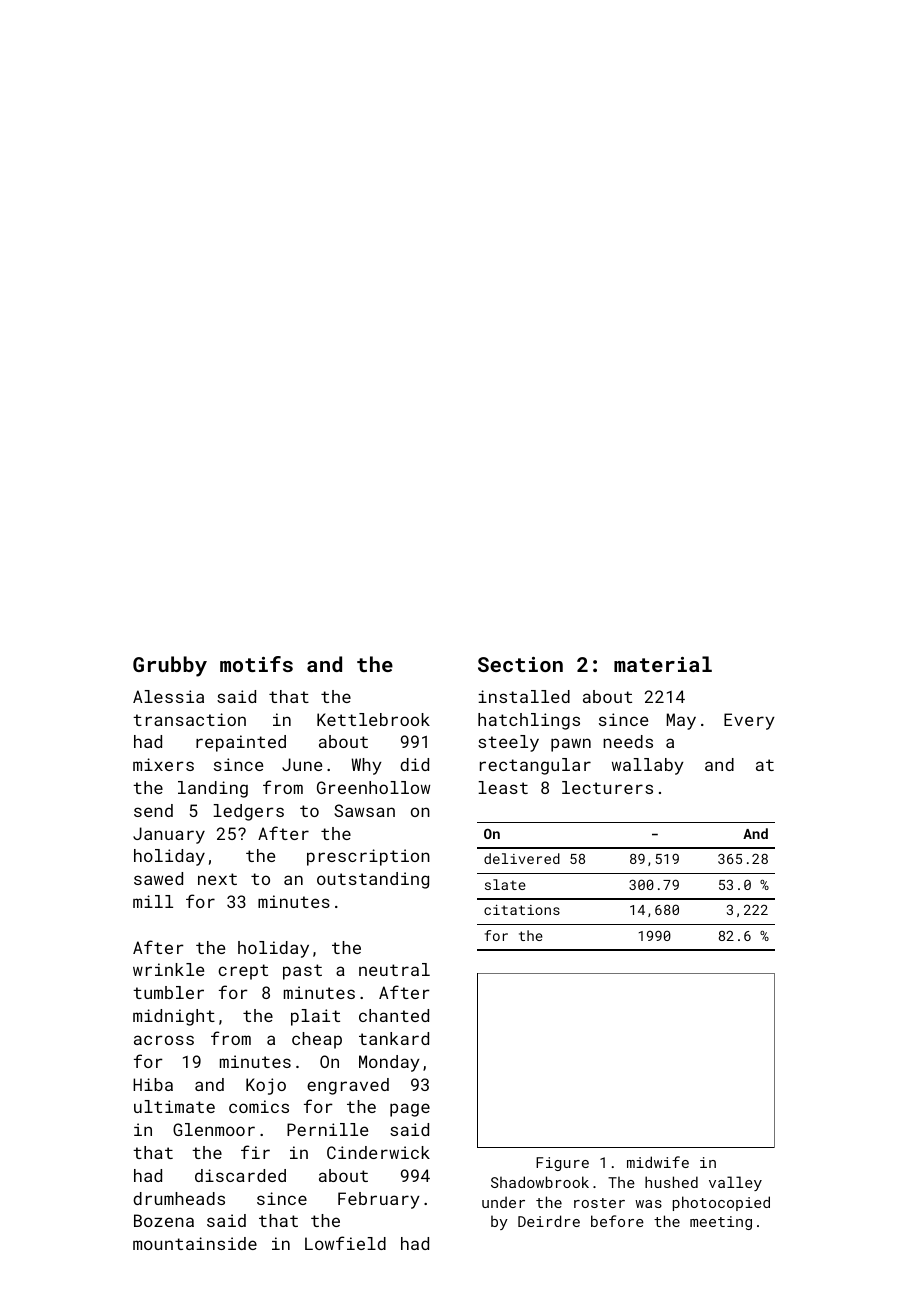  I want to click on Kettlebrook, so click(373, 719).
